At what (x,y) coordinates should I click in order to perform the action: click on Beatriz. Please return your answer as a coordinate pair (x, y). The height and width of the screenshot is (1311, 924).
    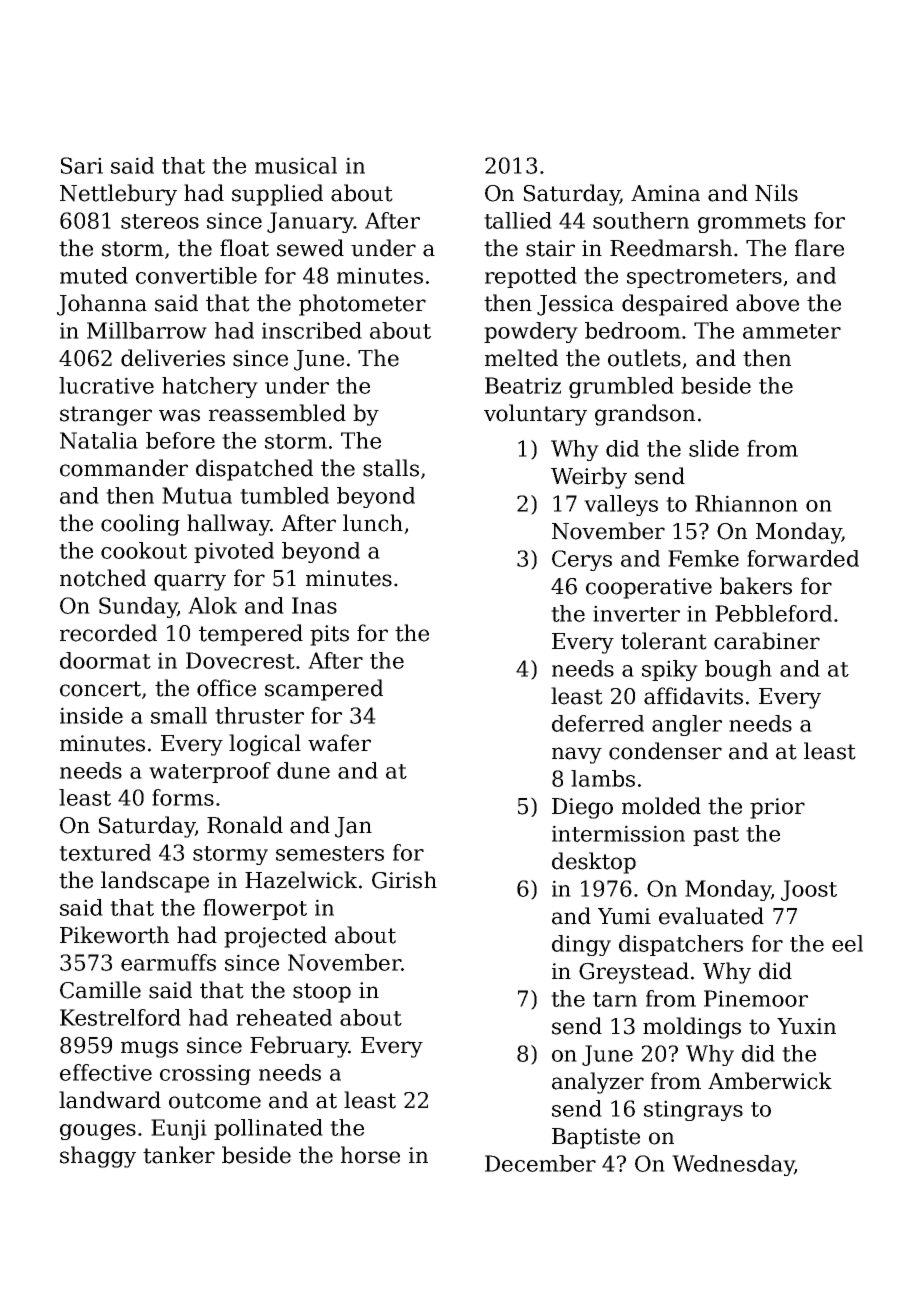
    Looking at the image, I should click on (523, 385).
